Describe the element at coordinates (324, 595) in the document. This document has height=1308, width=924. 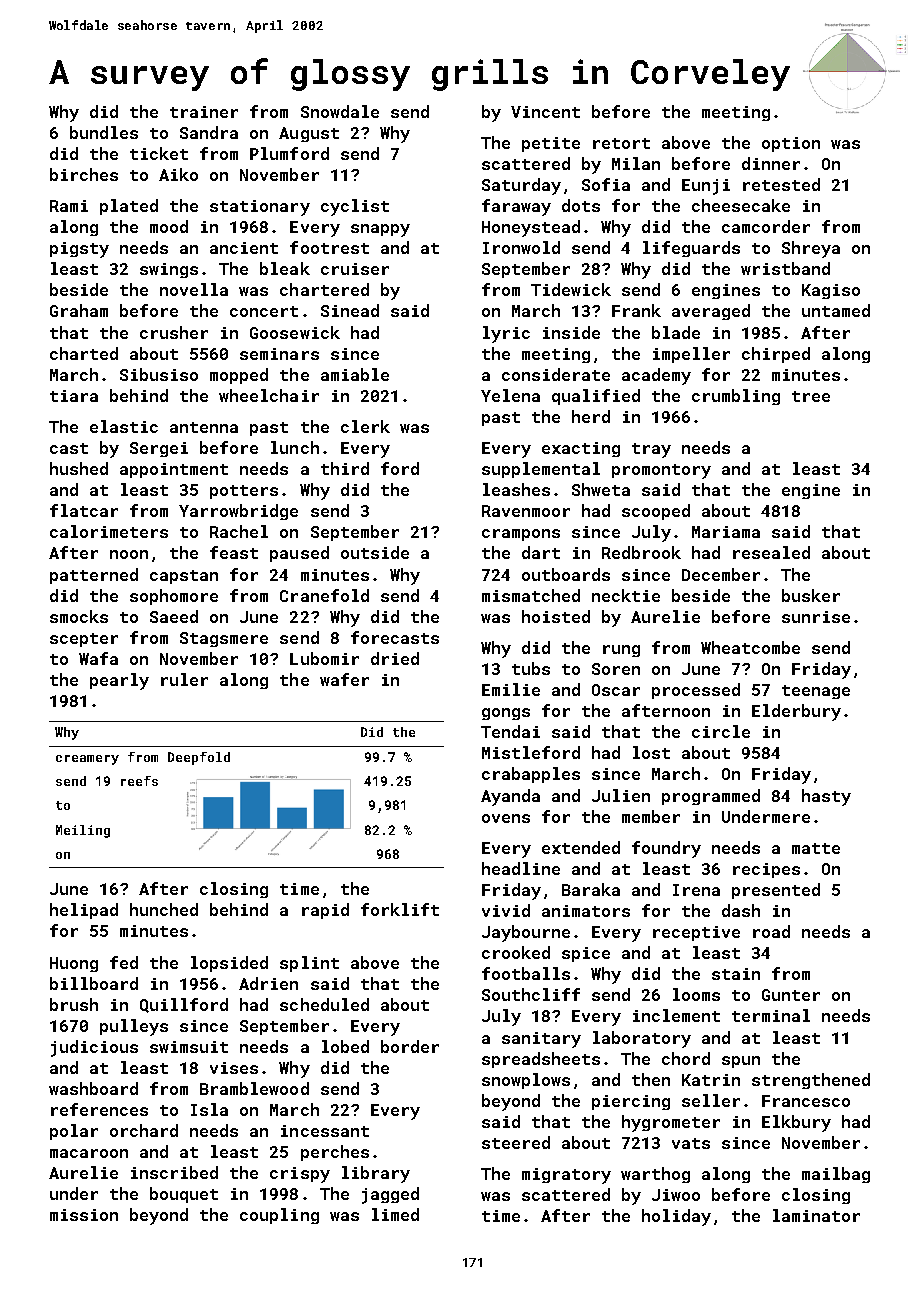
I see `Cranefold` at that location.
